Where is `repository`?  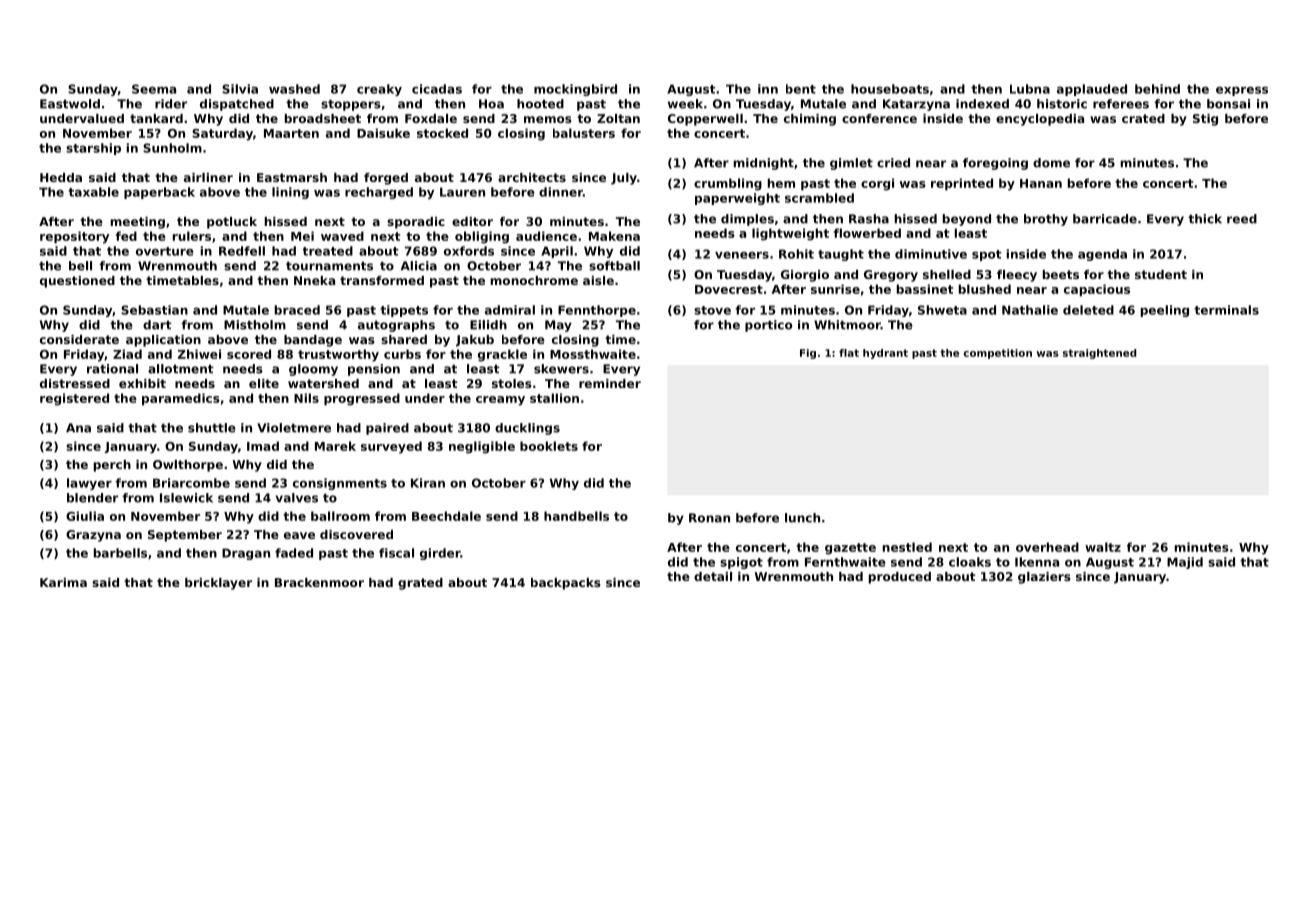
repository is located at coordinates (74, 237).
